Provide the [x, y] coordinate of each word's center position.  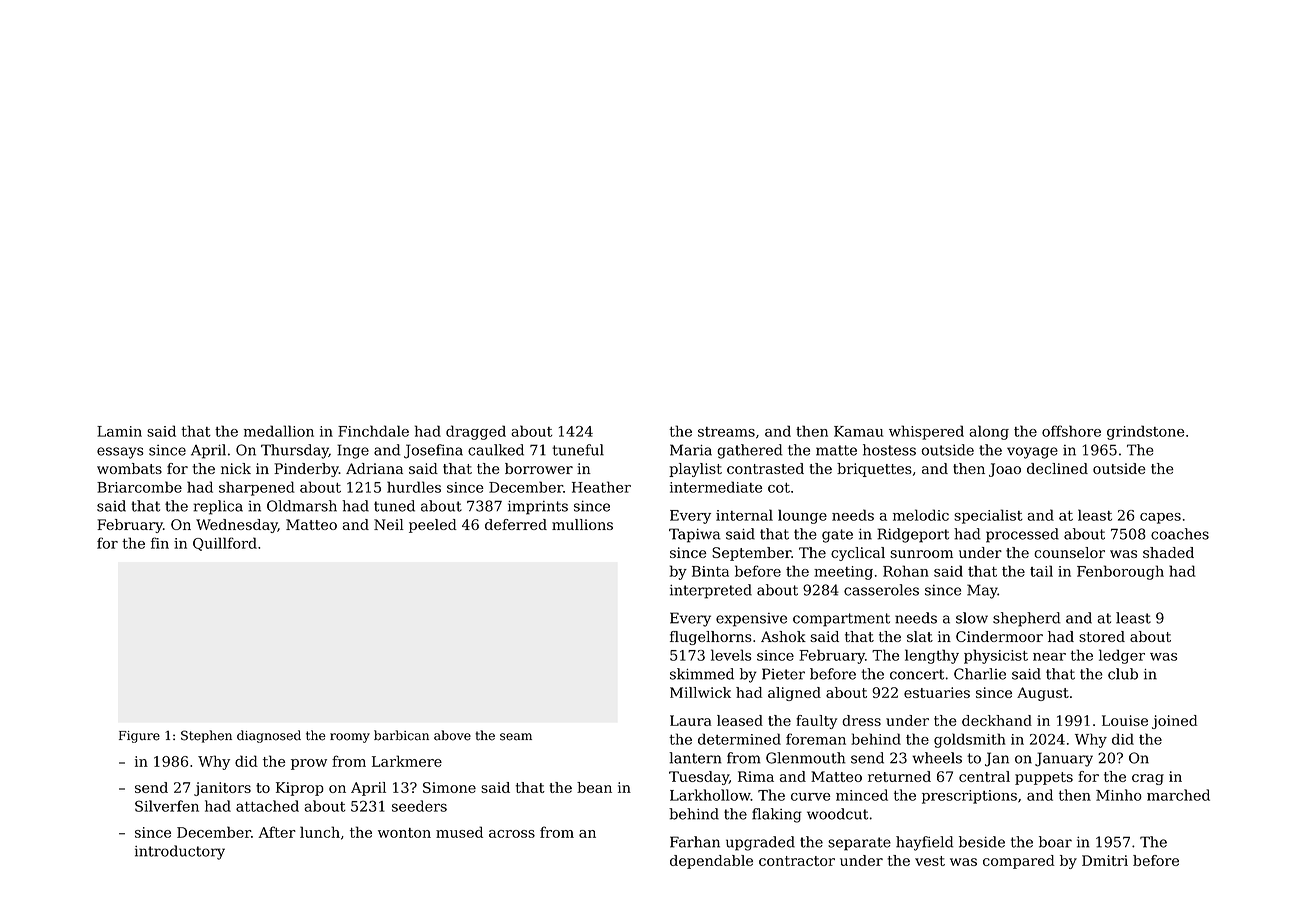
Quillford [225, 544]
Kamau [859, 431]
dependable [711, 862]
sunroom [921, 554]
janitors [222, 789]
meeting [843, 573]
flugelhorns [711, 638]
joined [1174, 722]
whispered [926, 432]
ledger [1122, 656]
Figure [139, 737]
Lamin [119, 431]
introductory [180, 852]
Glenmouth [806, 758]
